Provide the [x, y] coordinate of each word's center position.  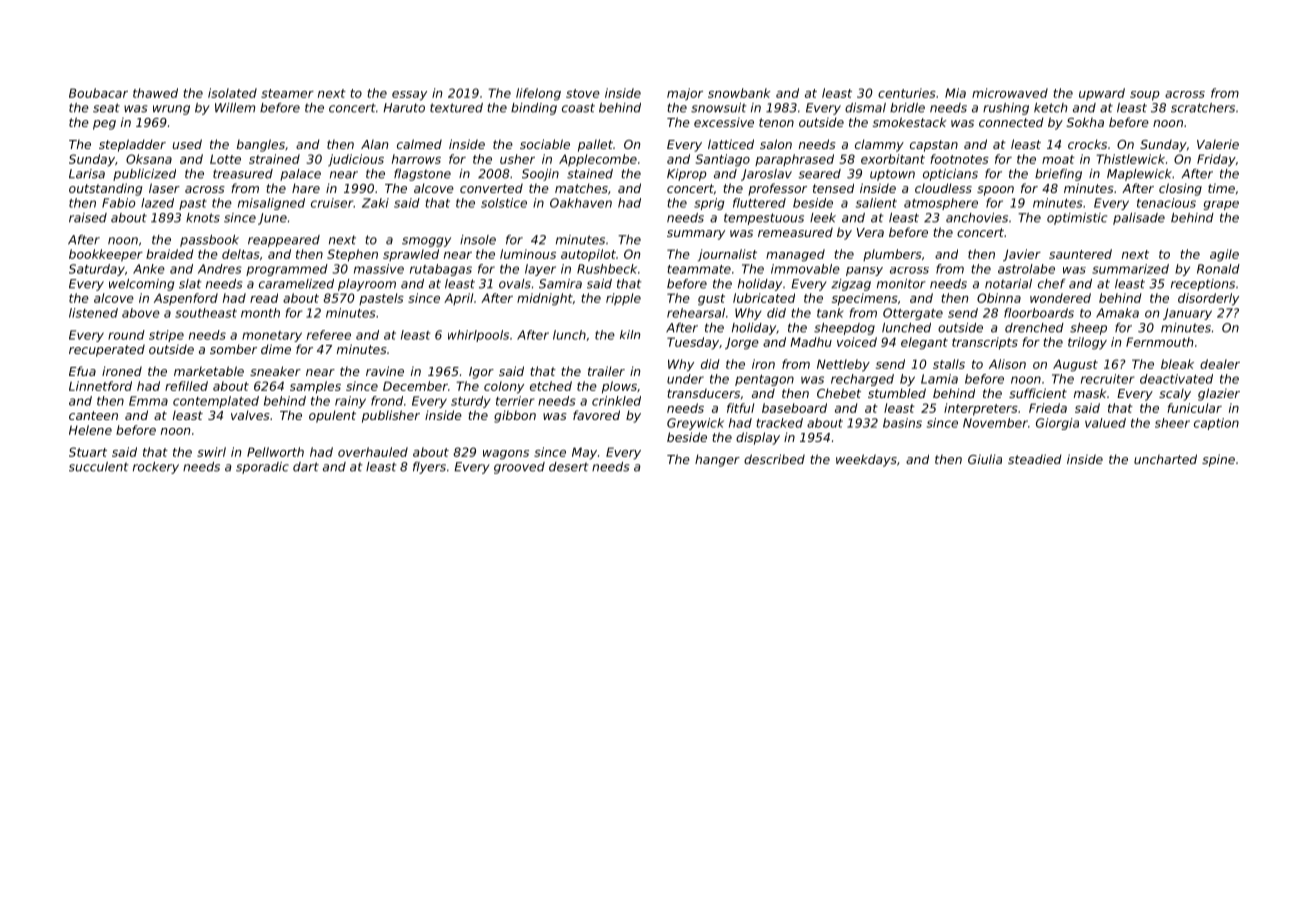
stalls [949, 364]
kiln [630, 334]
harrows [416, 159]
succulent [98, 467]
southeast [206, 313]
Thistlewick [1130, 159]
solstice [504, 203]
